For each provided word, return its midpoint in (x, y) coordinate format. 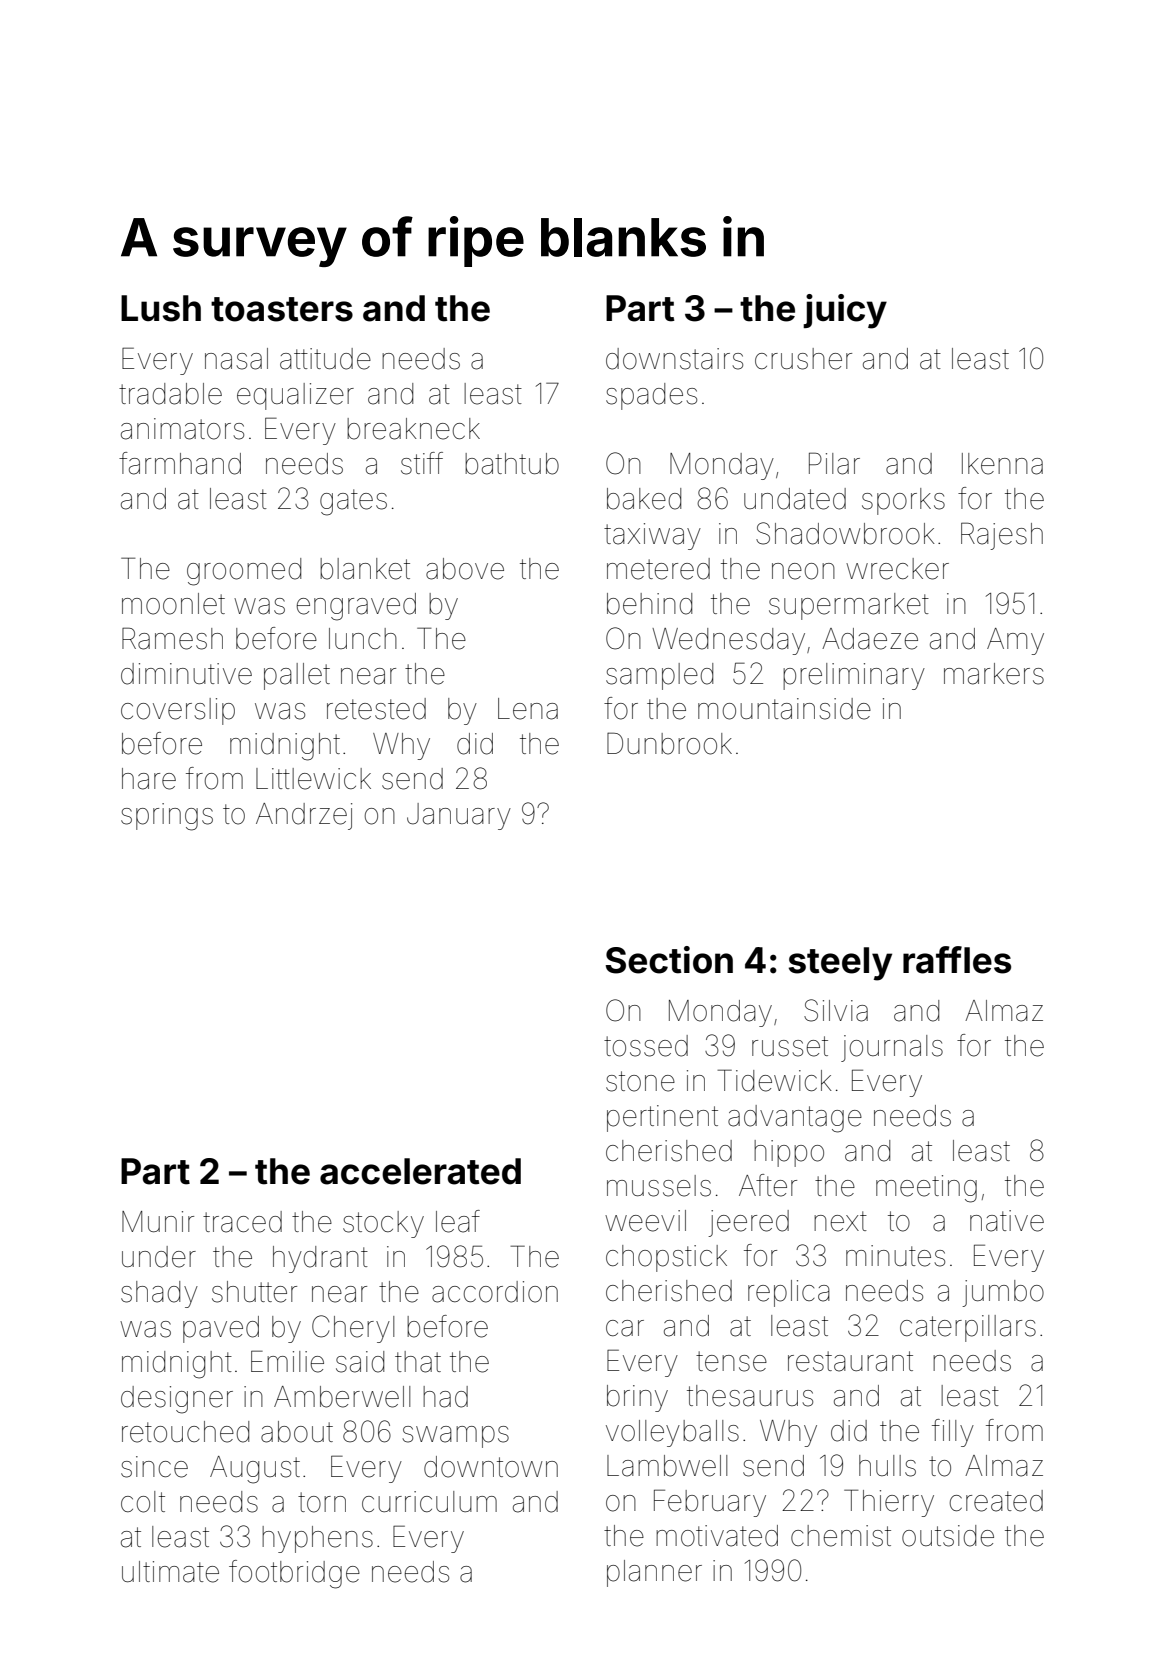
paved (221, 1329)
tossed (646, 1046)
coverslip (178, 711)
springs (167, 817)
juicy (845, 311)
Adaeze (870, 639)
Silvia (836, 1010)
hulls (887, 1466)
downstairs (674, 359)
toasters (282, 309)
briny (637, 1398)
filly (953, 1433)
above (465, 569)
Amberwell (342, 1397)
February (710, 1503)
